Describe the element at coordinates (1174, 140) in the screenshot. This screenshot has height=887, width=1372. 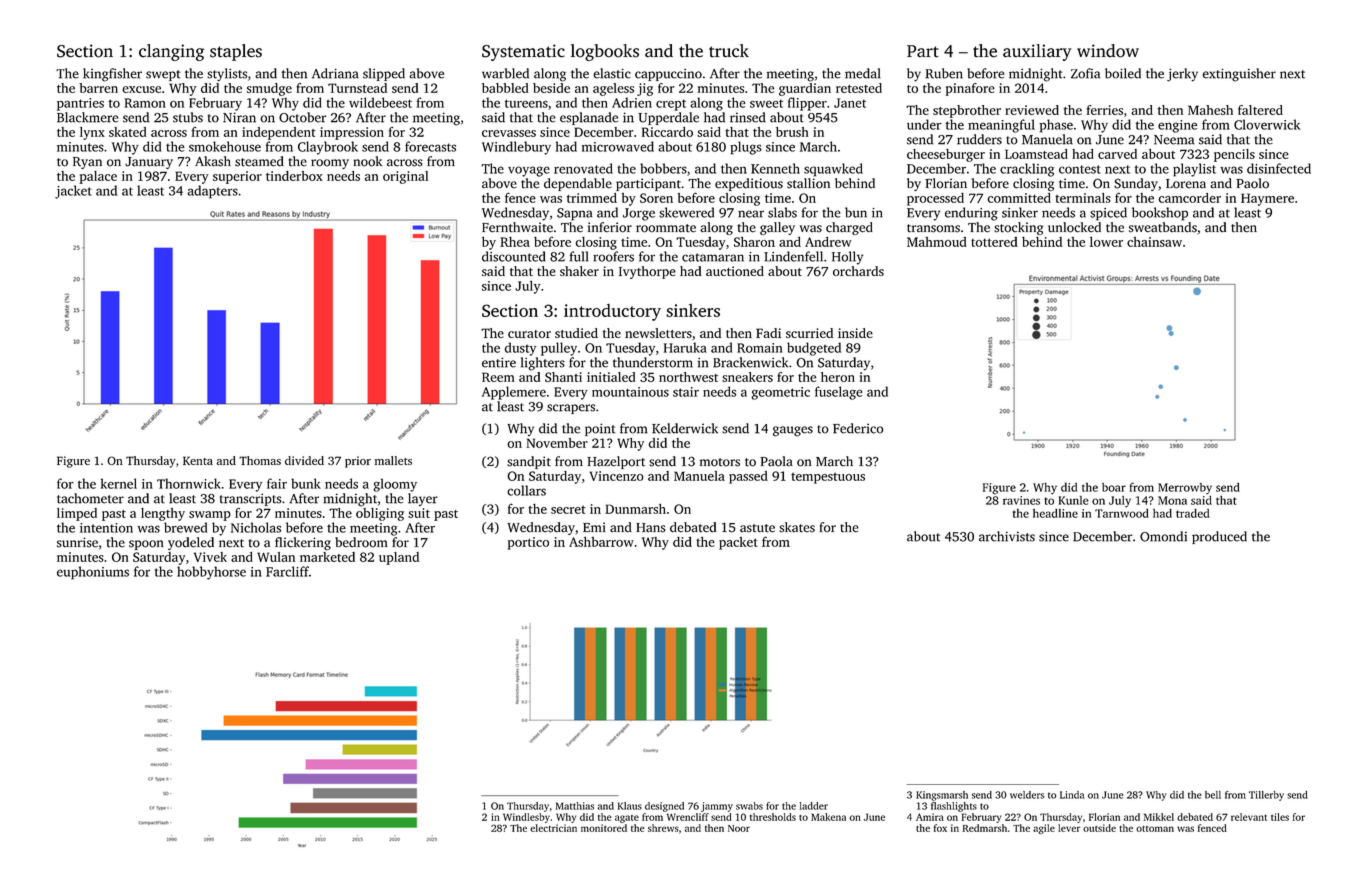
I see `Neema` at that location.
